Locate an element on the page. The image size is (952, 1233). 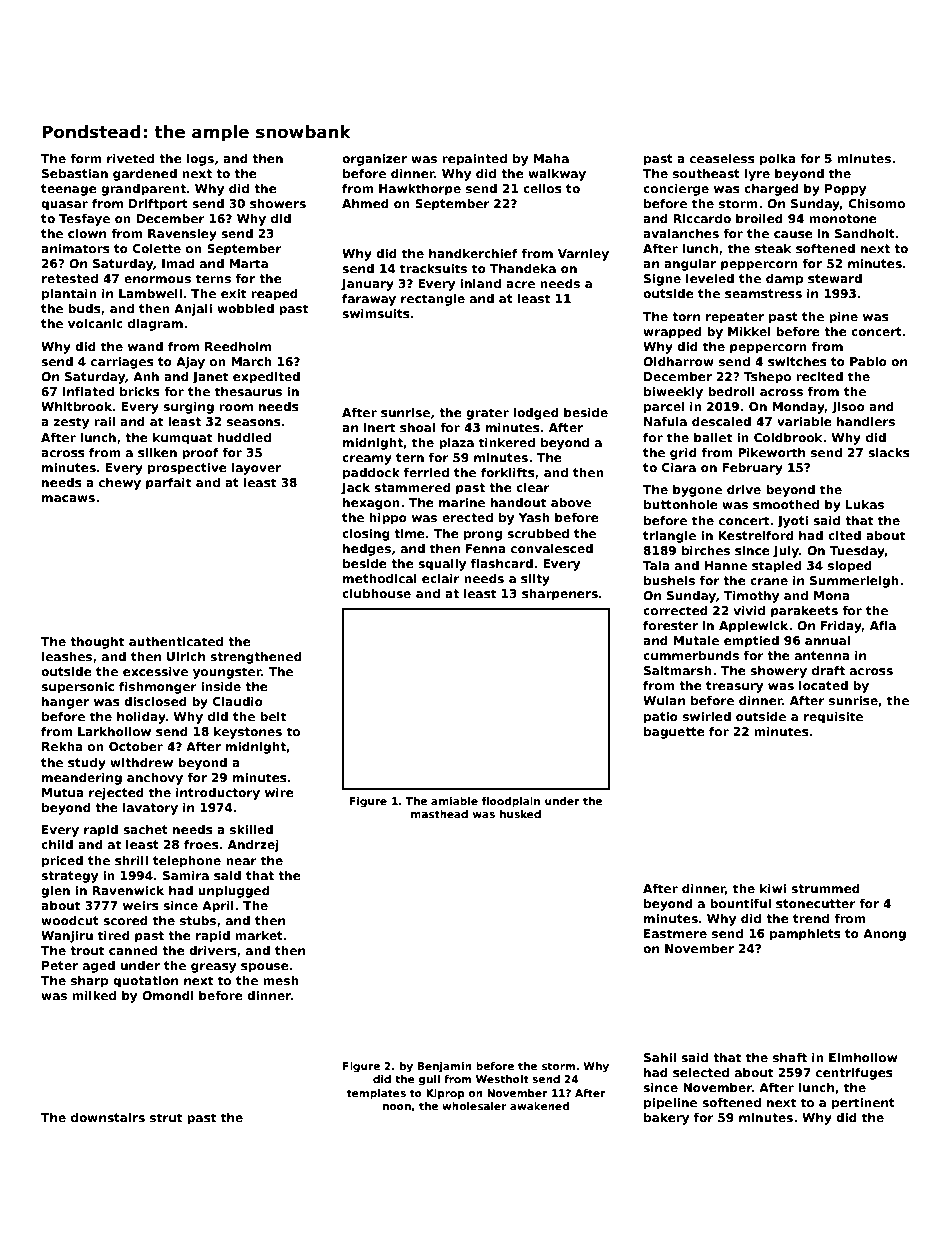
pertinent is located at coordinates (863, 1103).
